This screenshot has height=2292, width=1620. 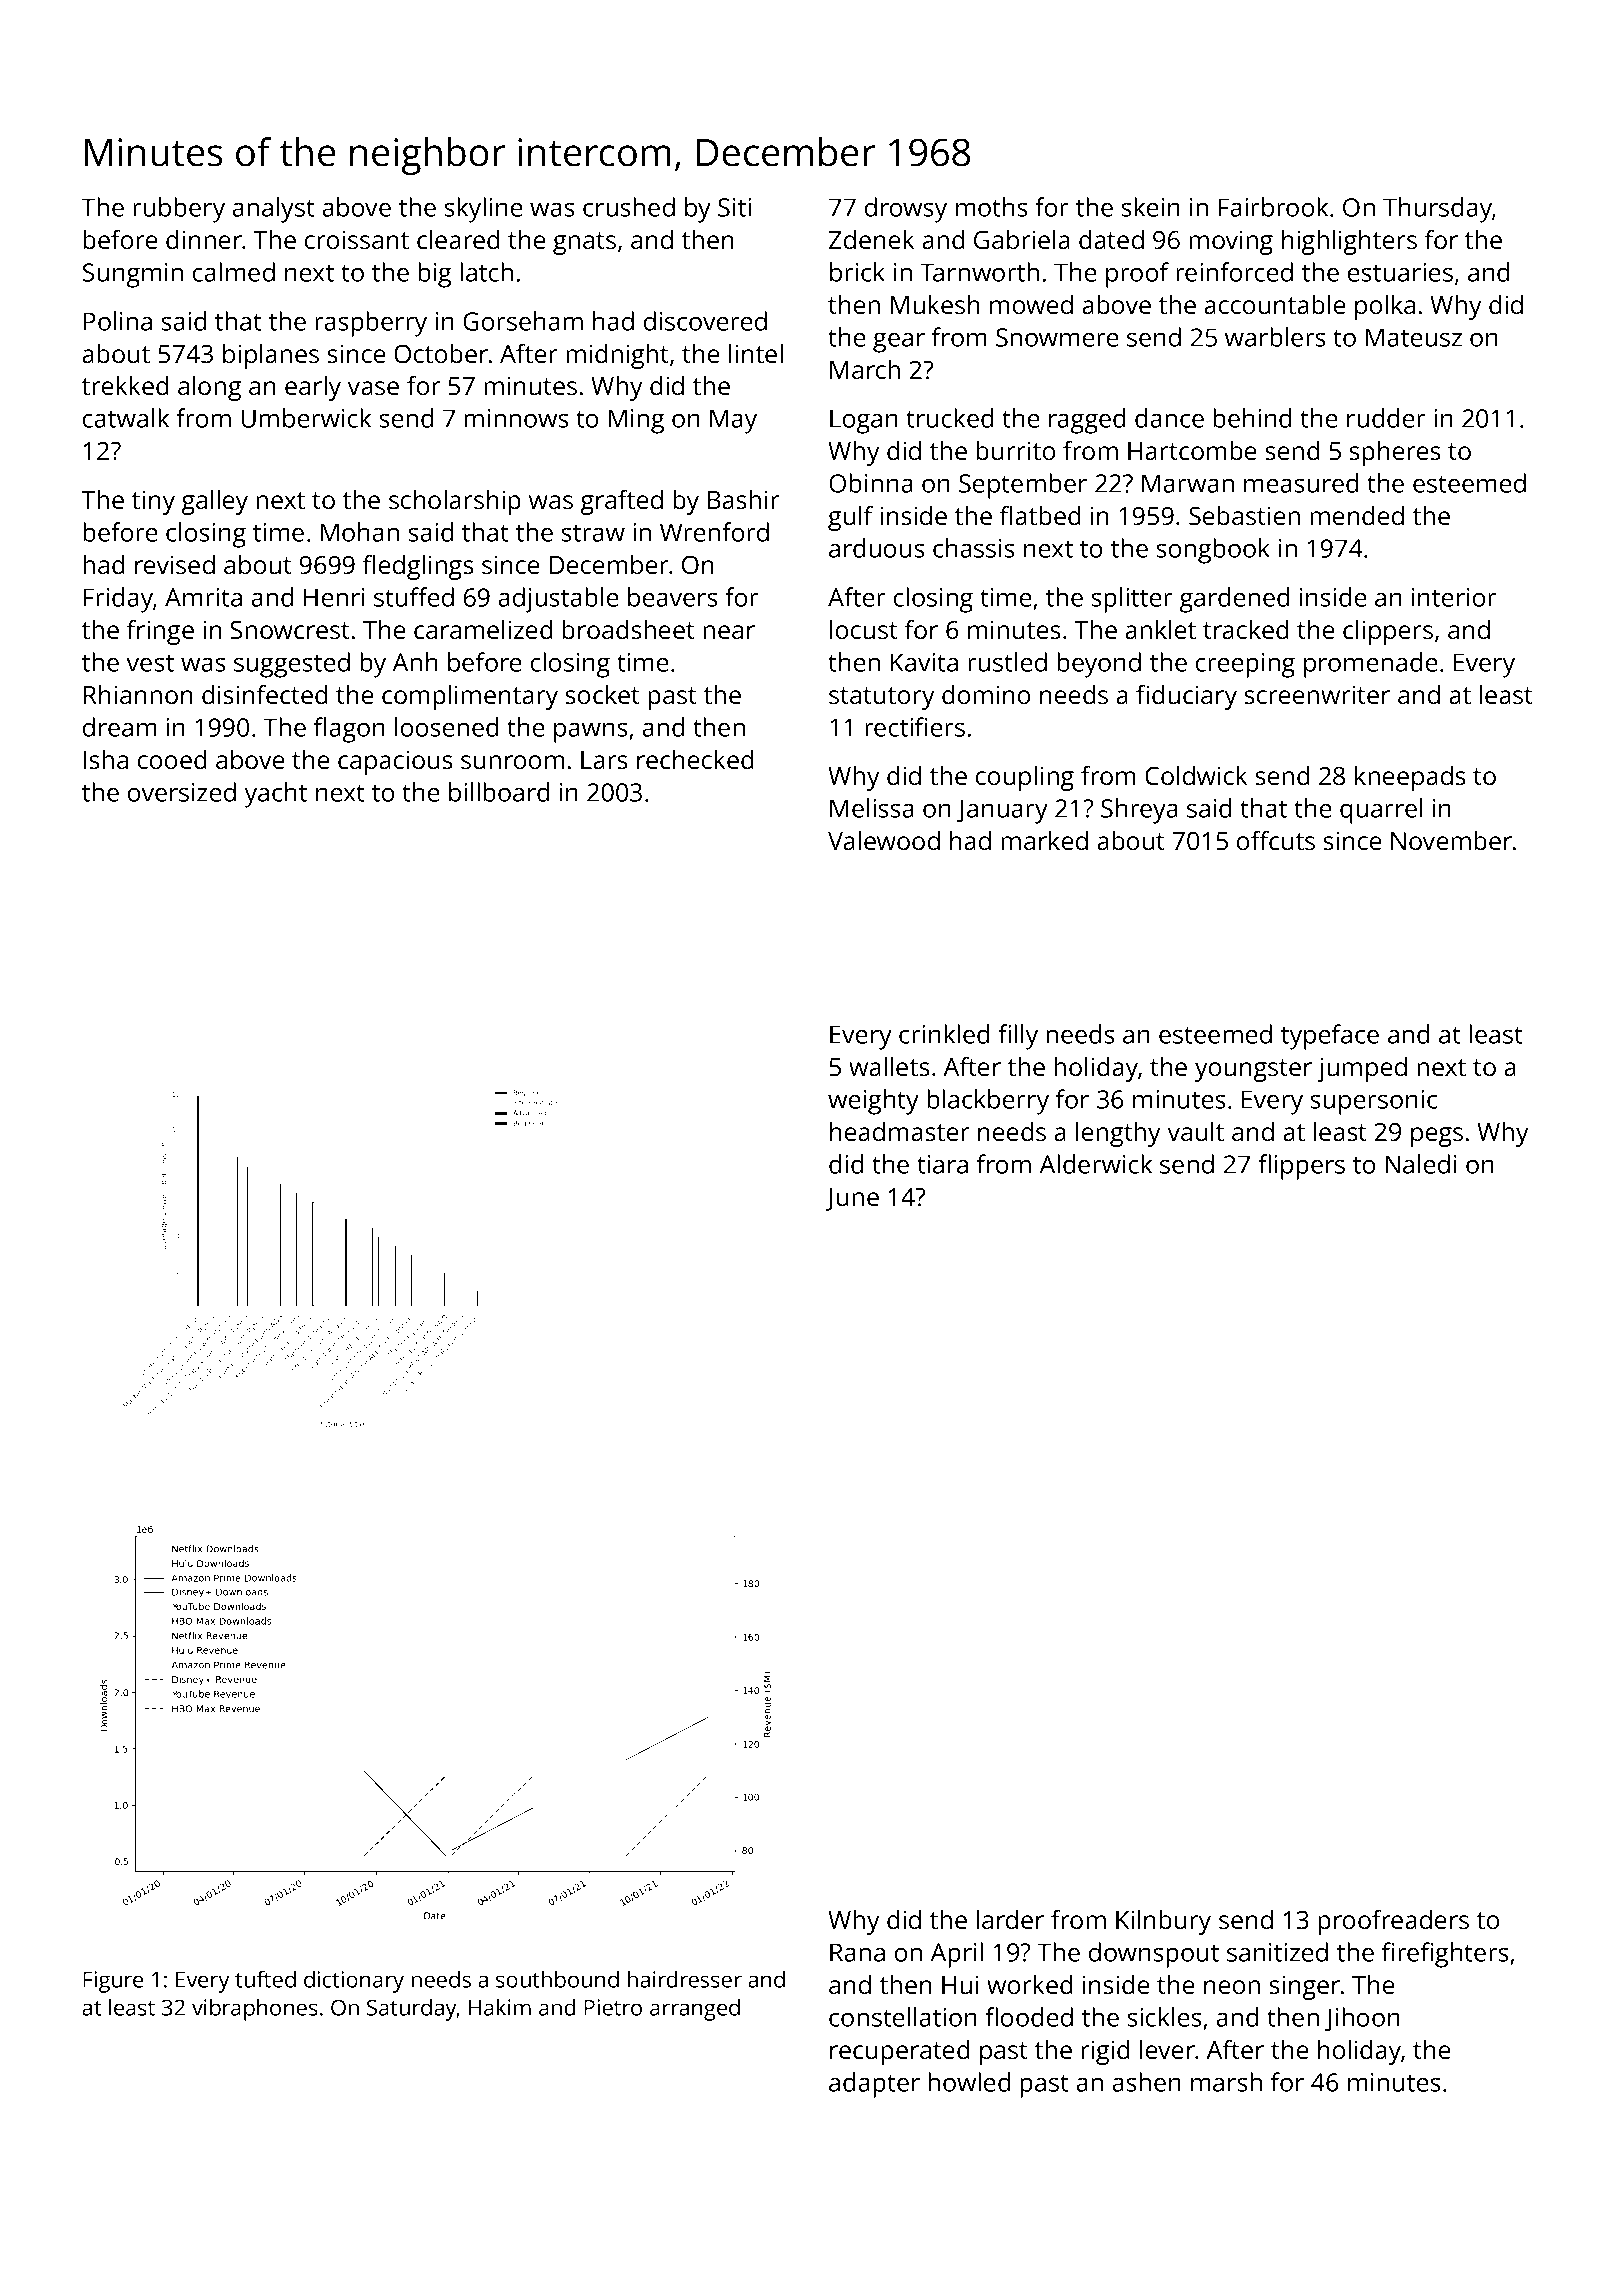 What do you see at coordinates (557, 1979) in the screenshot?
I see `southbound` at bounding box center [557, 1979].
